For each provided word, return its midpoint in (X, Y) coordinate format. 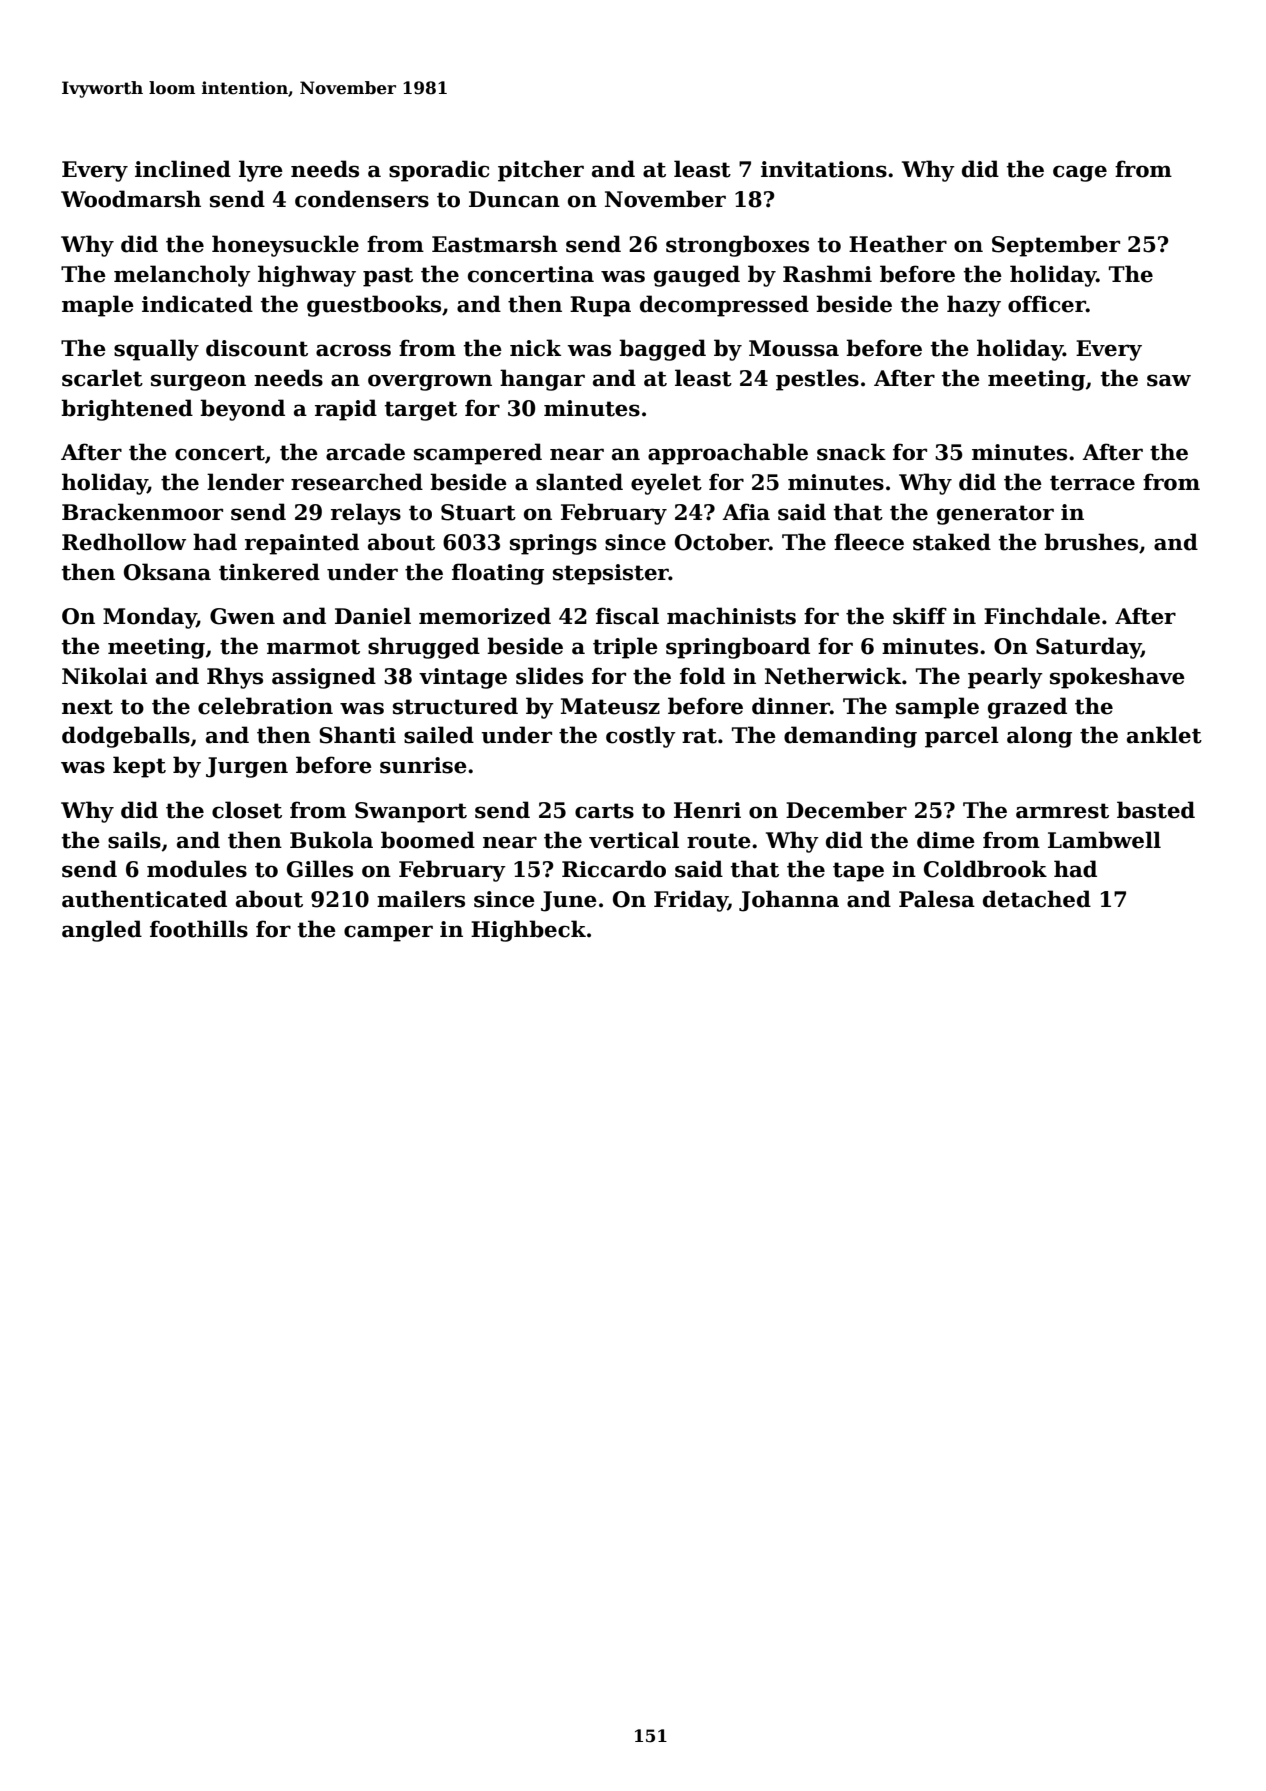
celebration (265, 706)
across (353, 350)
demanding (850, 737)
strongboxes (737, 246)
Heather (898, 244)
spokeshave (1117, 678)
